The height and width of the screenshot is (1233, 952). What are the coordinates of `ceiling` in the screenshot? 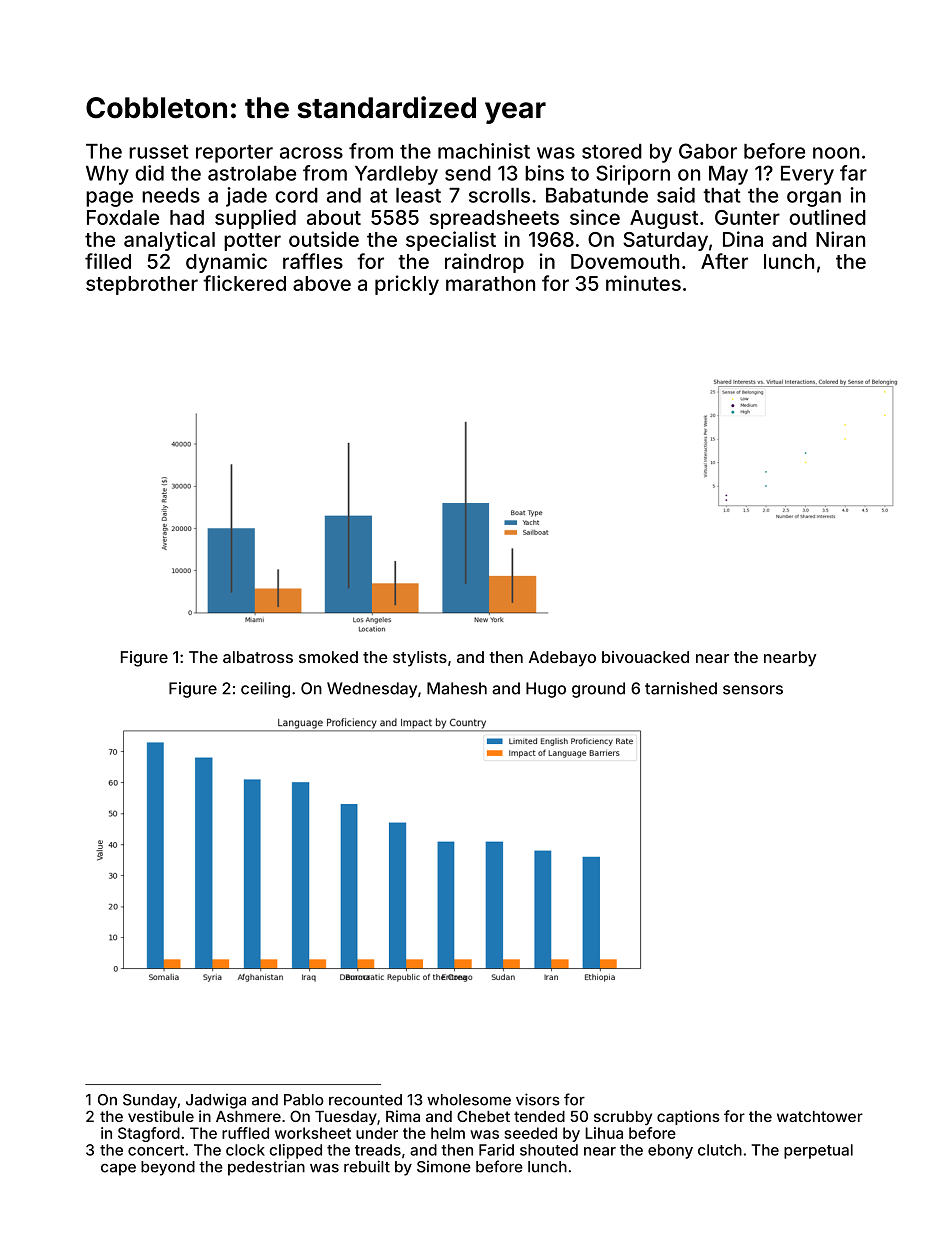 It's located at (265, 690).
